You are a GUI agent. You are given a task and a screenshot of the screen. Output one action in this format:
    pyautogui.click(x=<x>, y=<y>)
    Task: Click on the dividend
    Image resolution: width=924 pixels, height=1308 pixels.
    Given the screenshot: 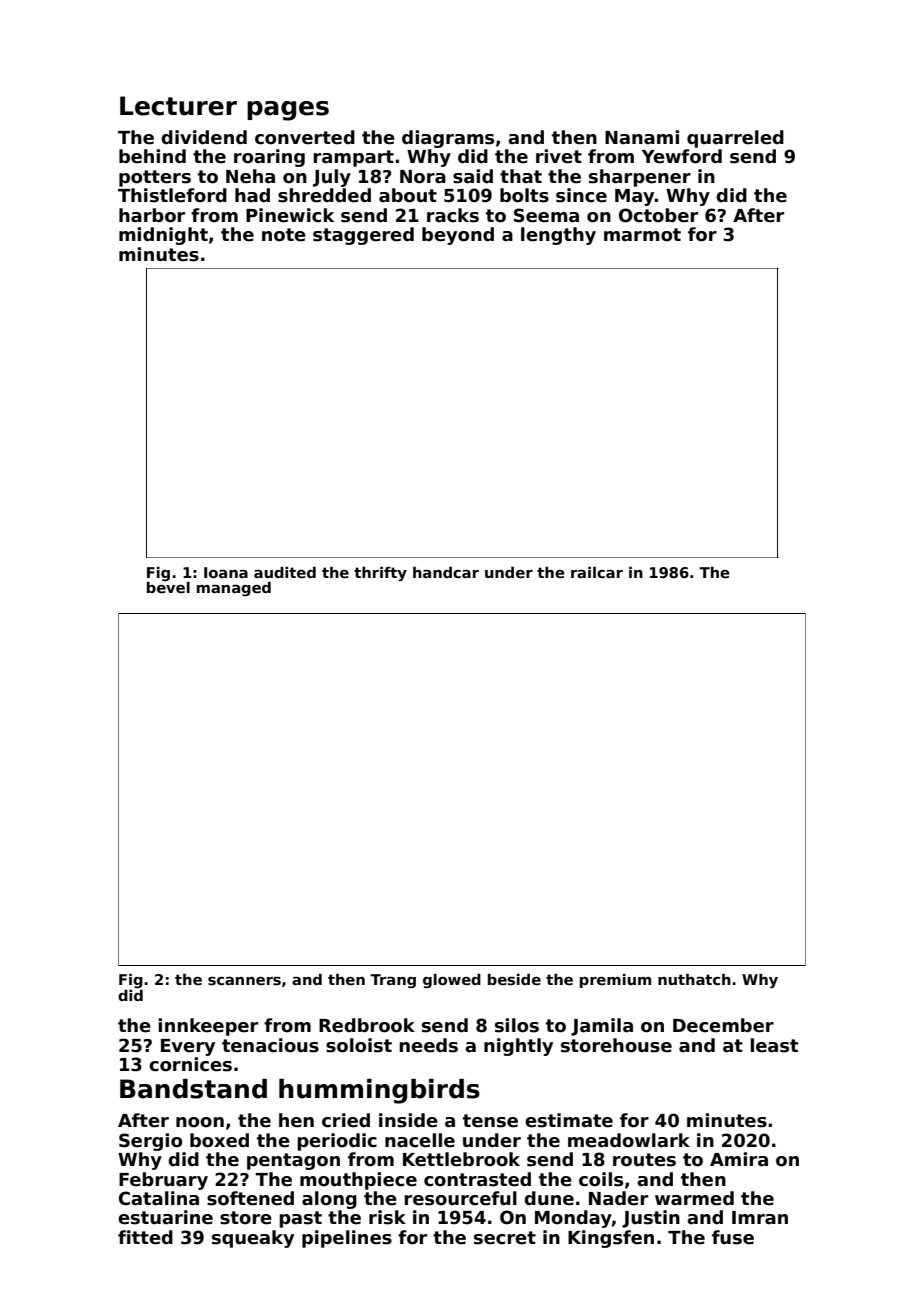 What is the action you would take?
    pyautogui.click(x=204, y=137)
